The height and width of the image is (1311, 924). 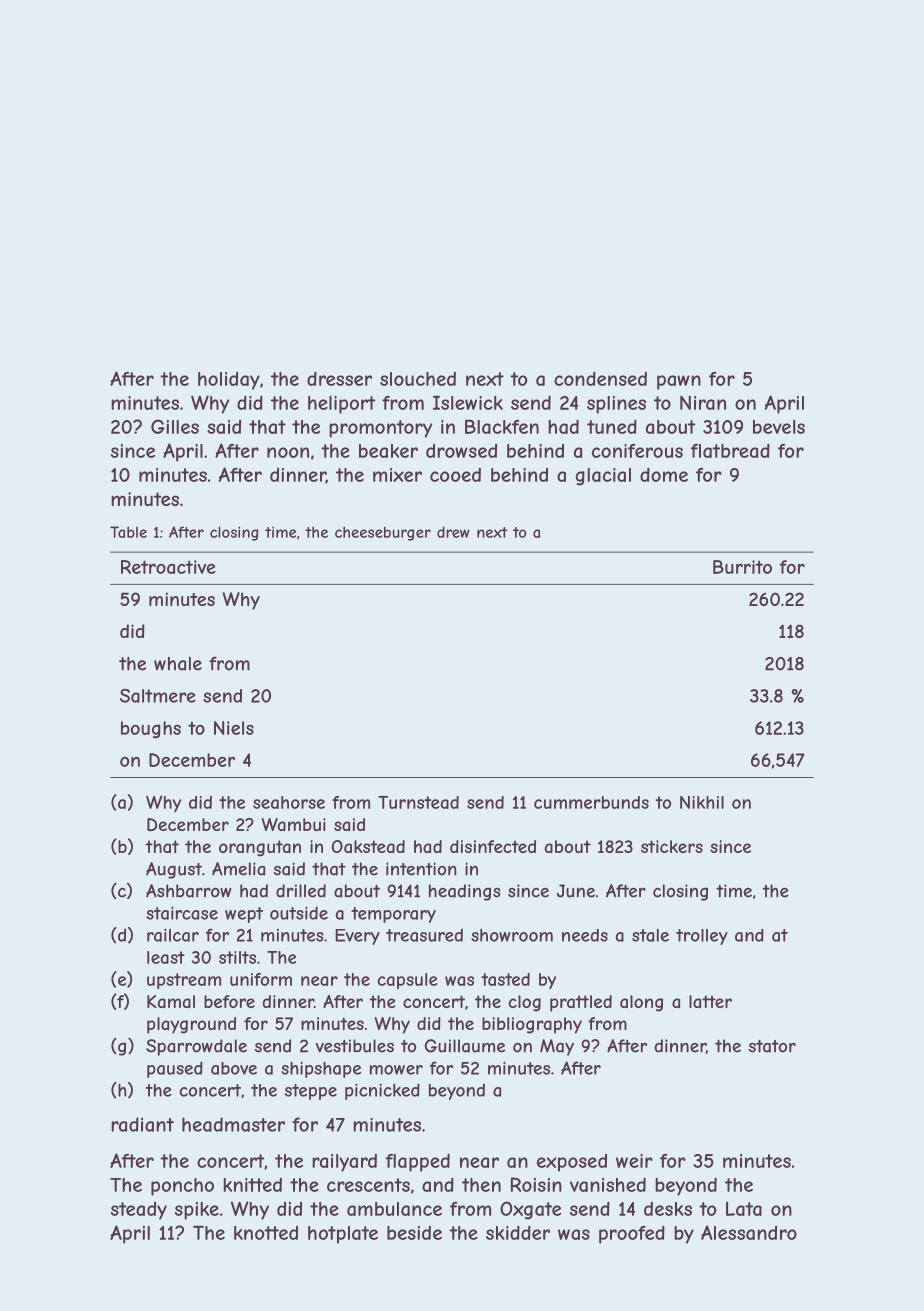 What do you see at coordinates (288, 452) in the image?
I see `noon` at bounding box center [288, 452].
